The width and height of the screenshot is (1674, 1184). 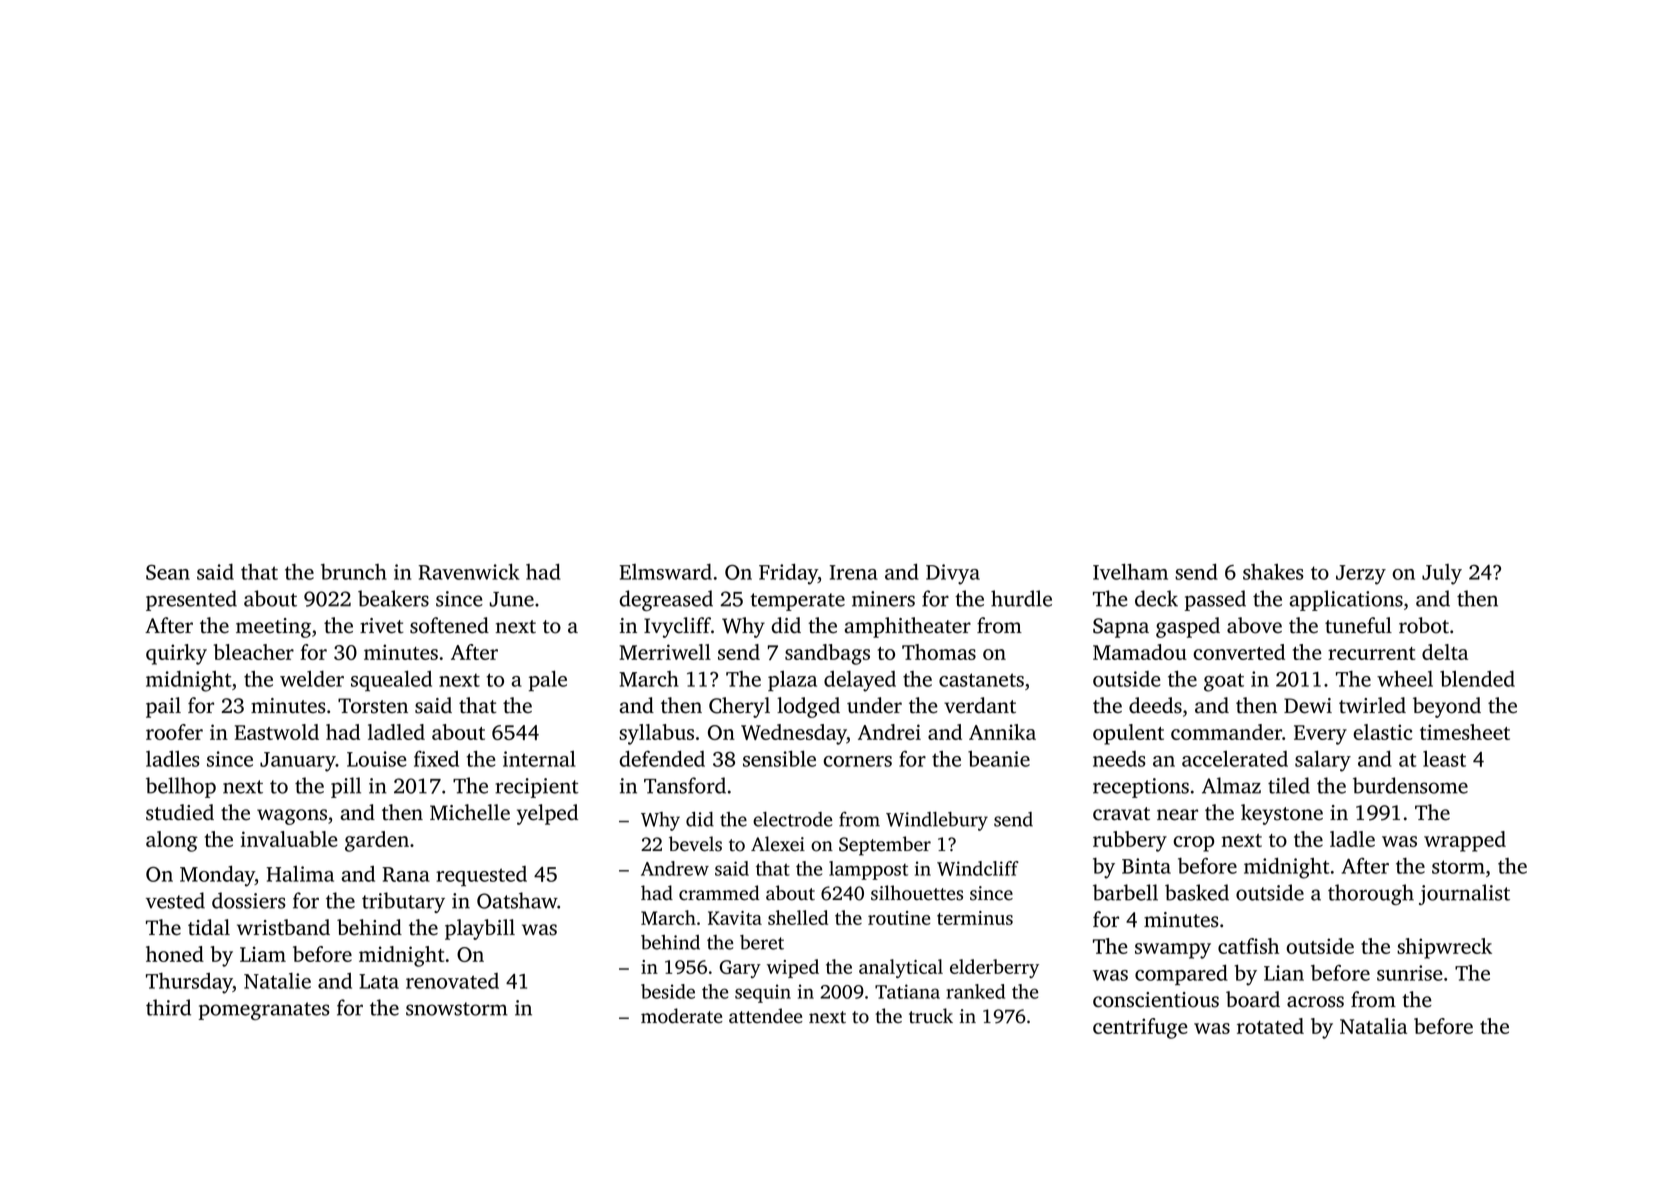 I want to click on robot, so click(x=1424, y=625).
